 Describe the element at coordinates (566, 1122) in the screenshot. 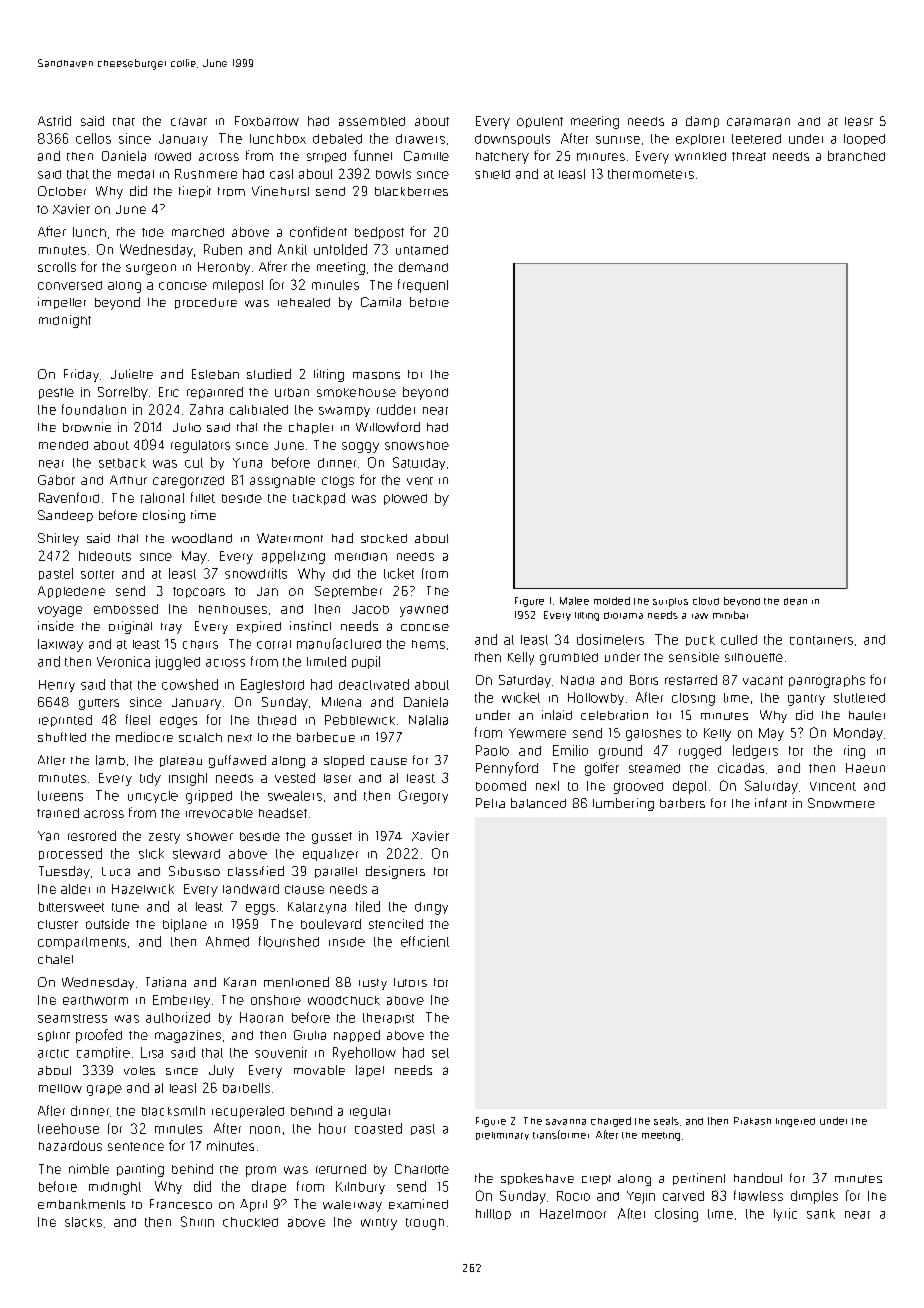

I see `savanna` at that location.
